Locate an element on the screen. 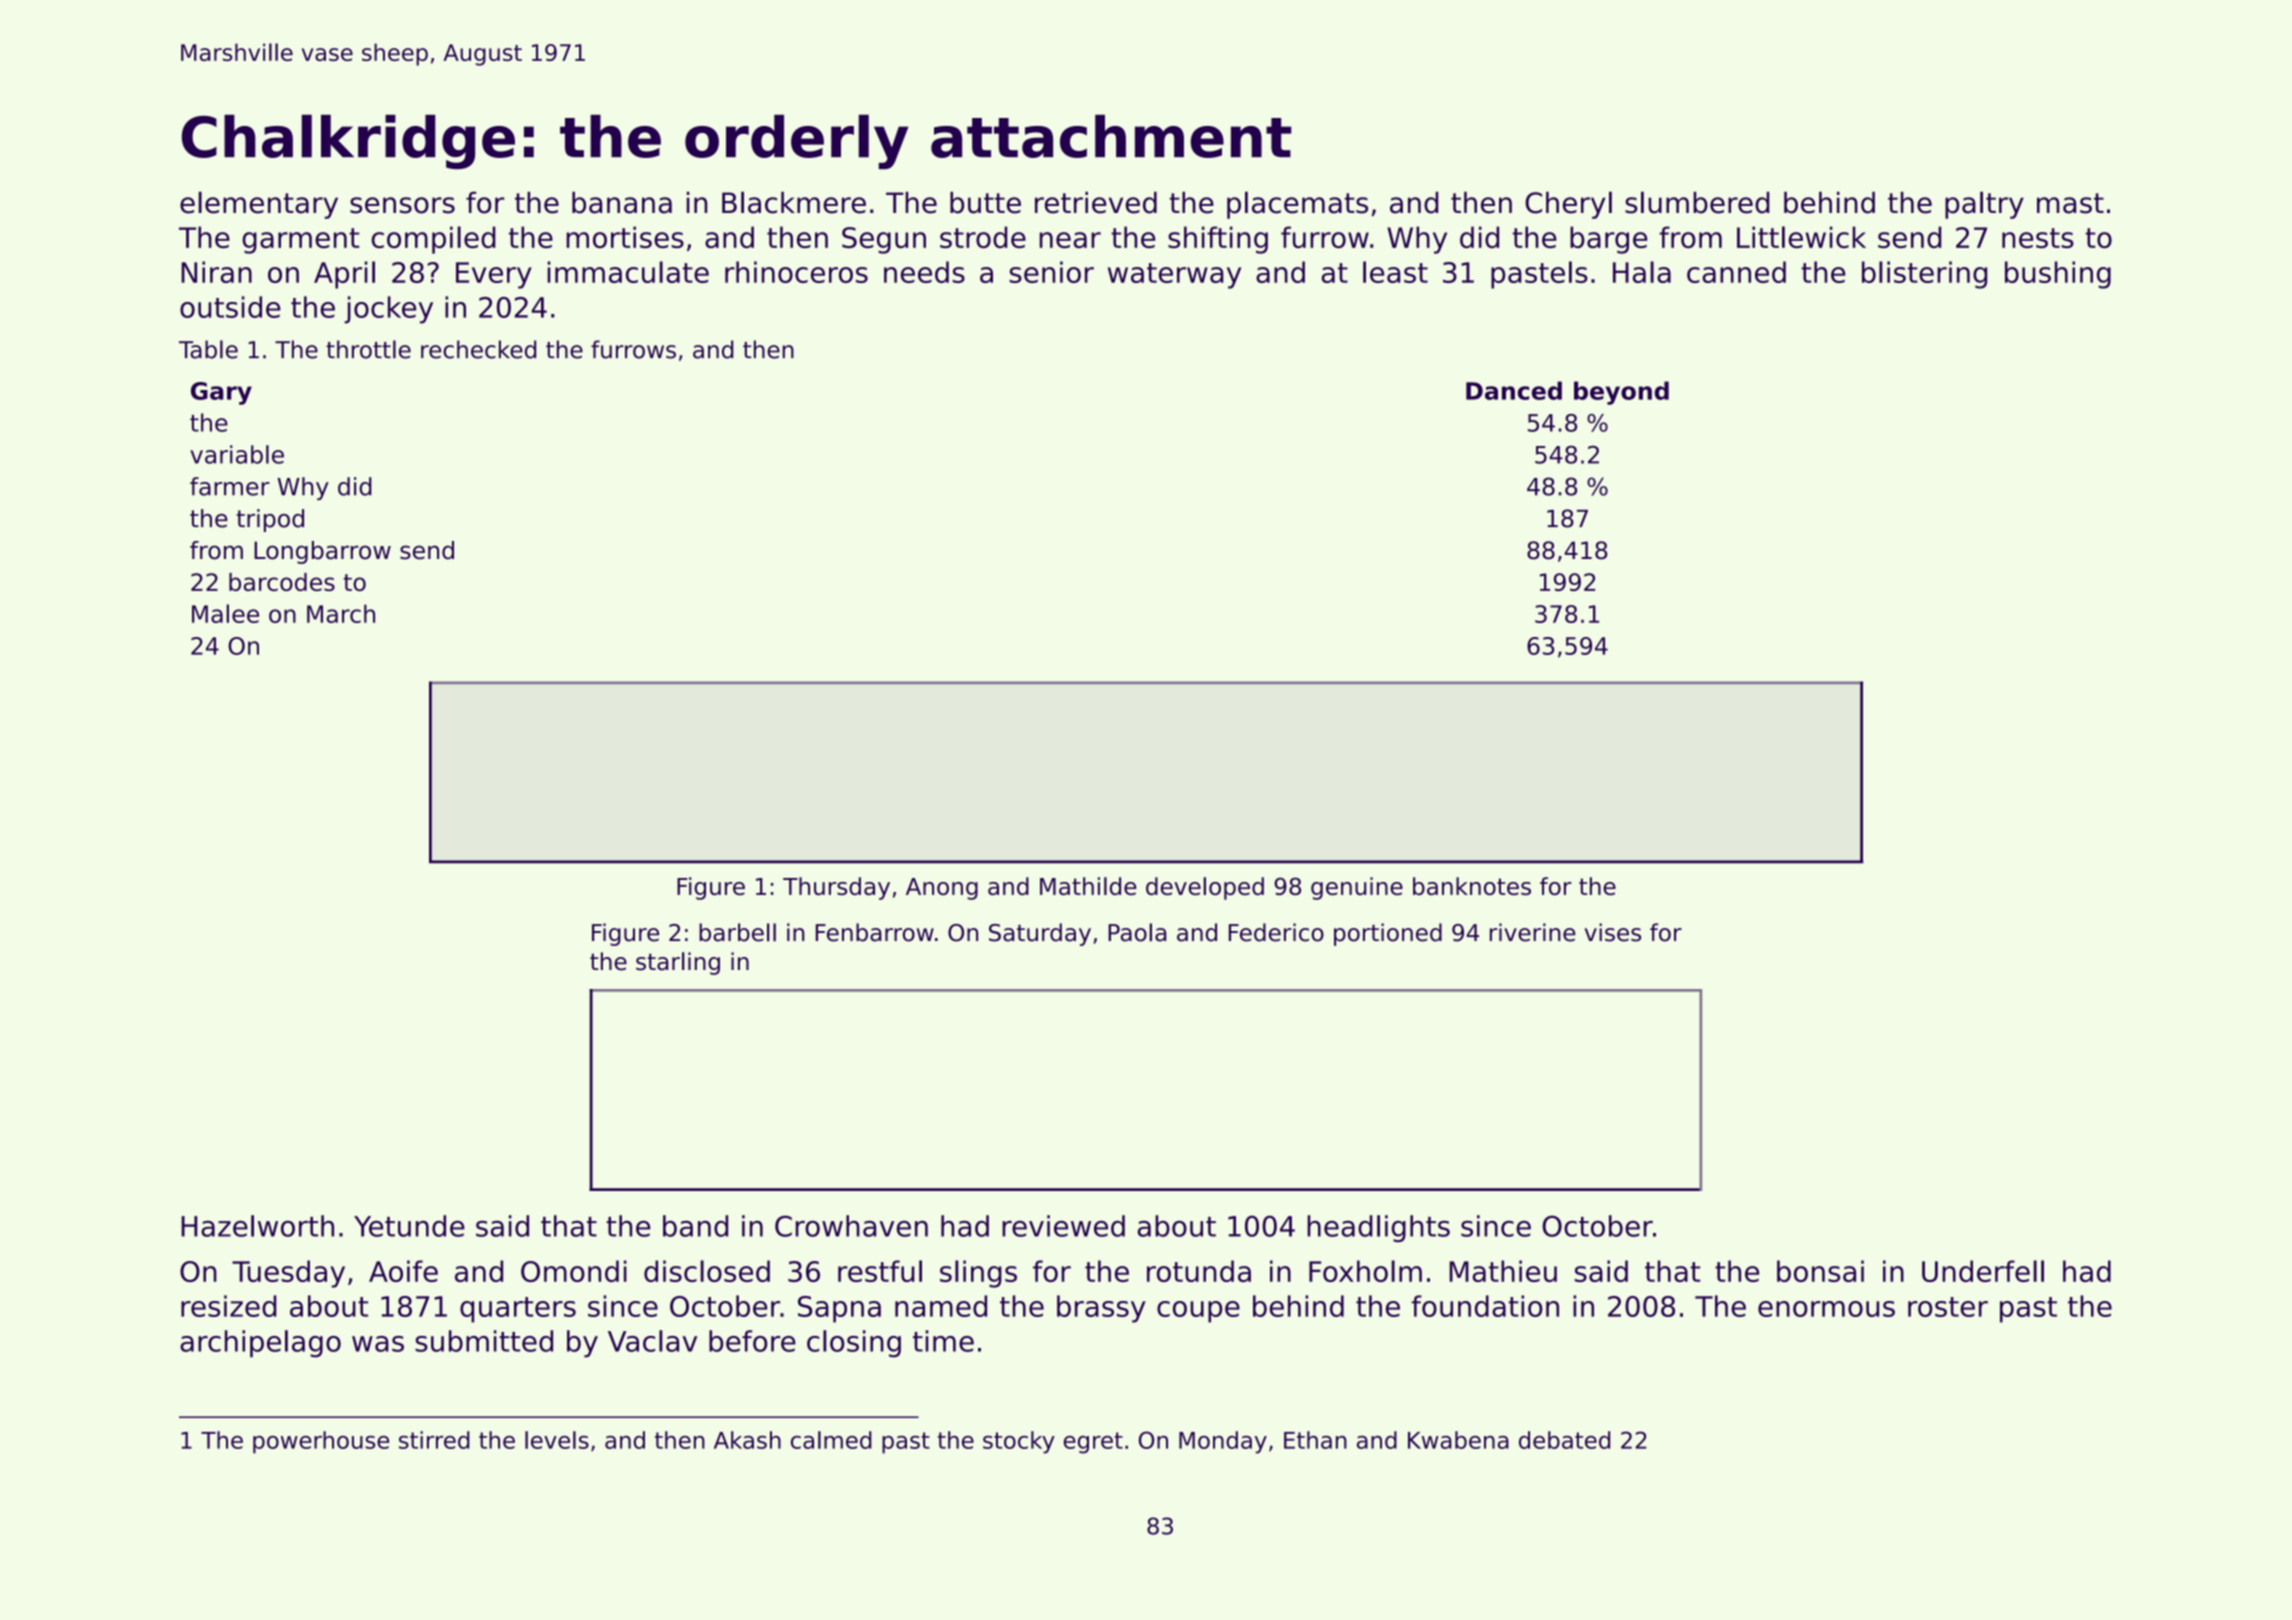 This screenshot has width=2292, height=1620. paltry is located at coordinates (1984, 205).
